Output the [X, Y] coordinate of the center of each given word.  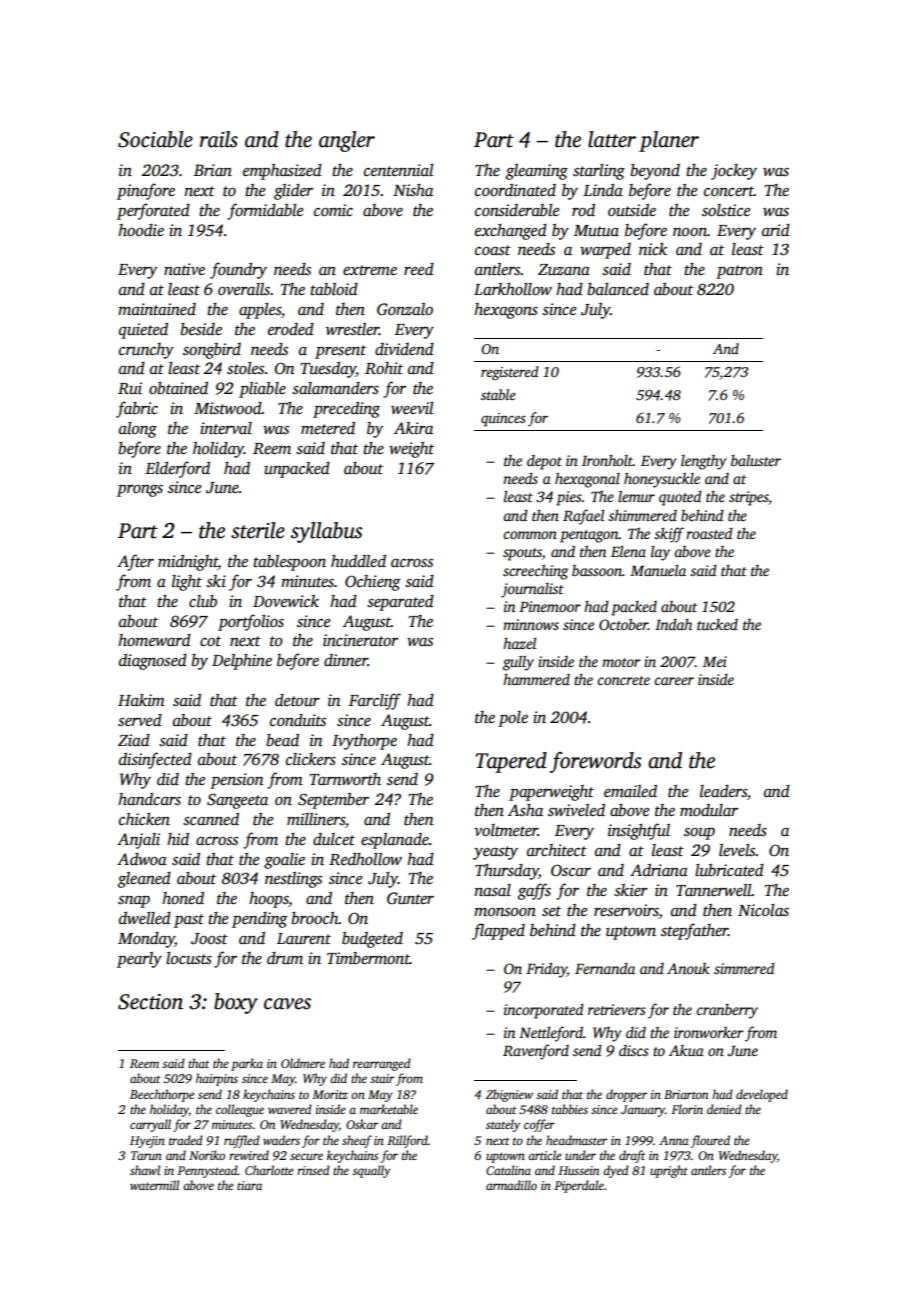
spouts [522, 554]
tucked [717, 624]
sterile [258, 530]
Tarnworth [345, 779]
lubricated [729, 870]
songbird [212, 351]
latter [612, 139]
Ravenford [536, 1052]
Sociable [155, 139]
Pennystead [207, 1171]
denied [724, 1109]
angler [347, 141]
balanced [618, 289]
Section [150, 1002]
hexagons [506, 311]
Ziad [134, 740]
